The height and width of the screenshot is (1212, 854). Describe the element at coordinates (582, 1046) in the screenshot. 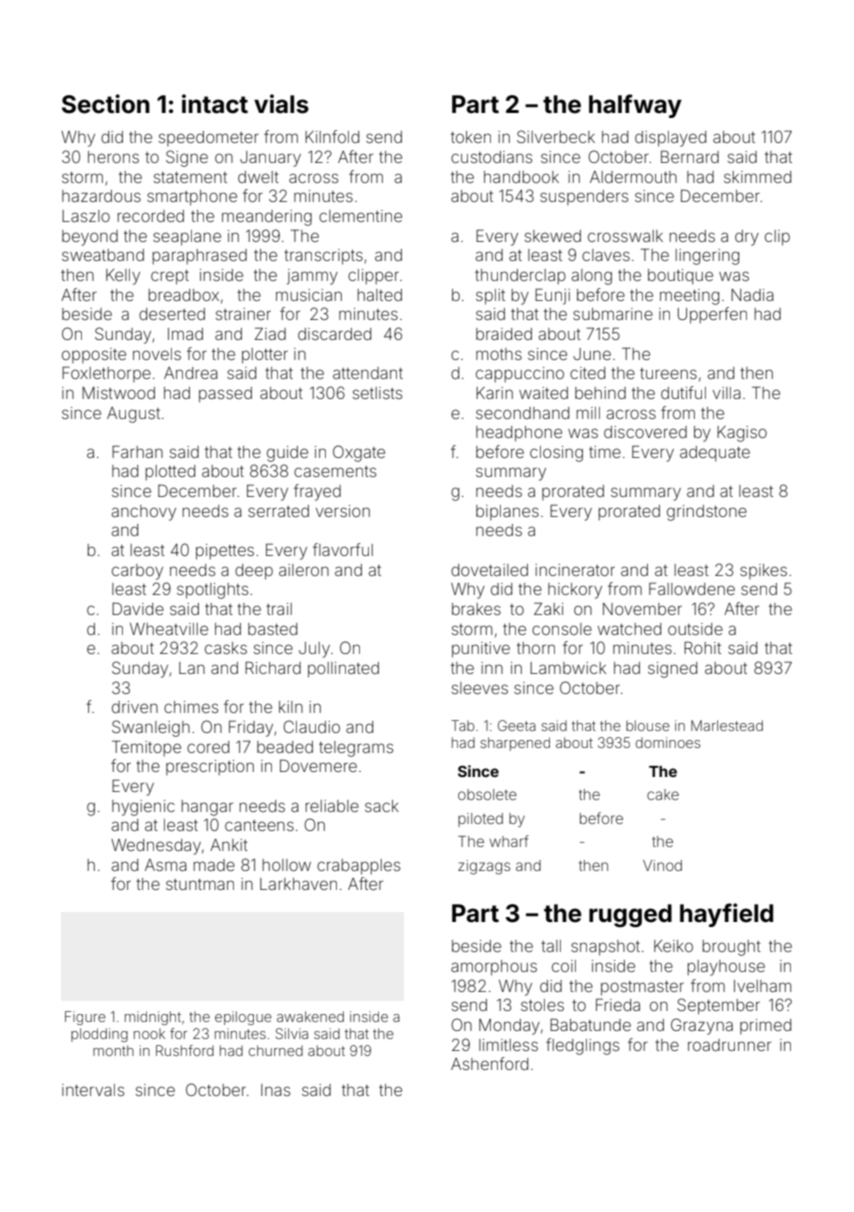

I see `fledglings` at that location.
